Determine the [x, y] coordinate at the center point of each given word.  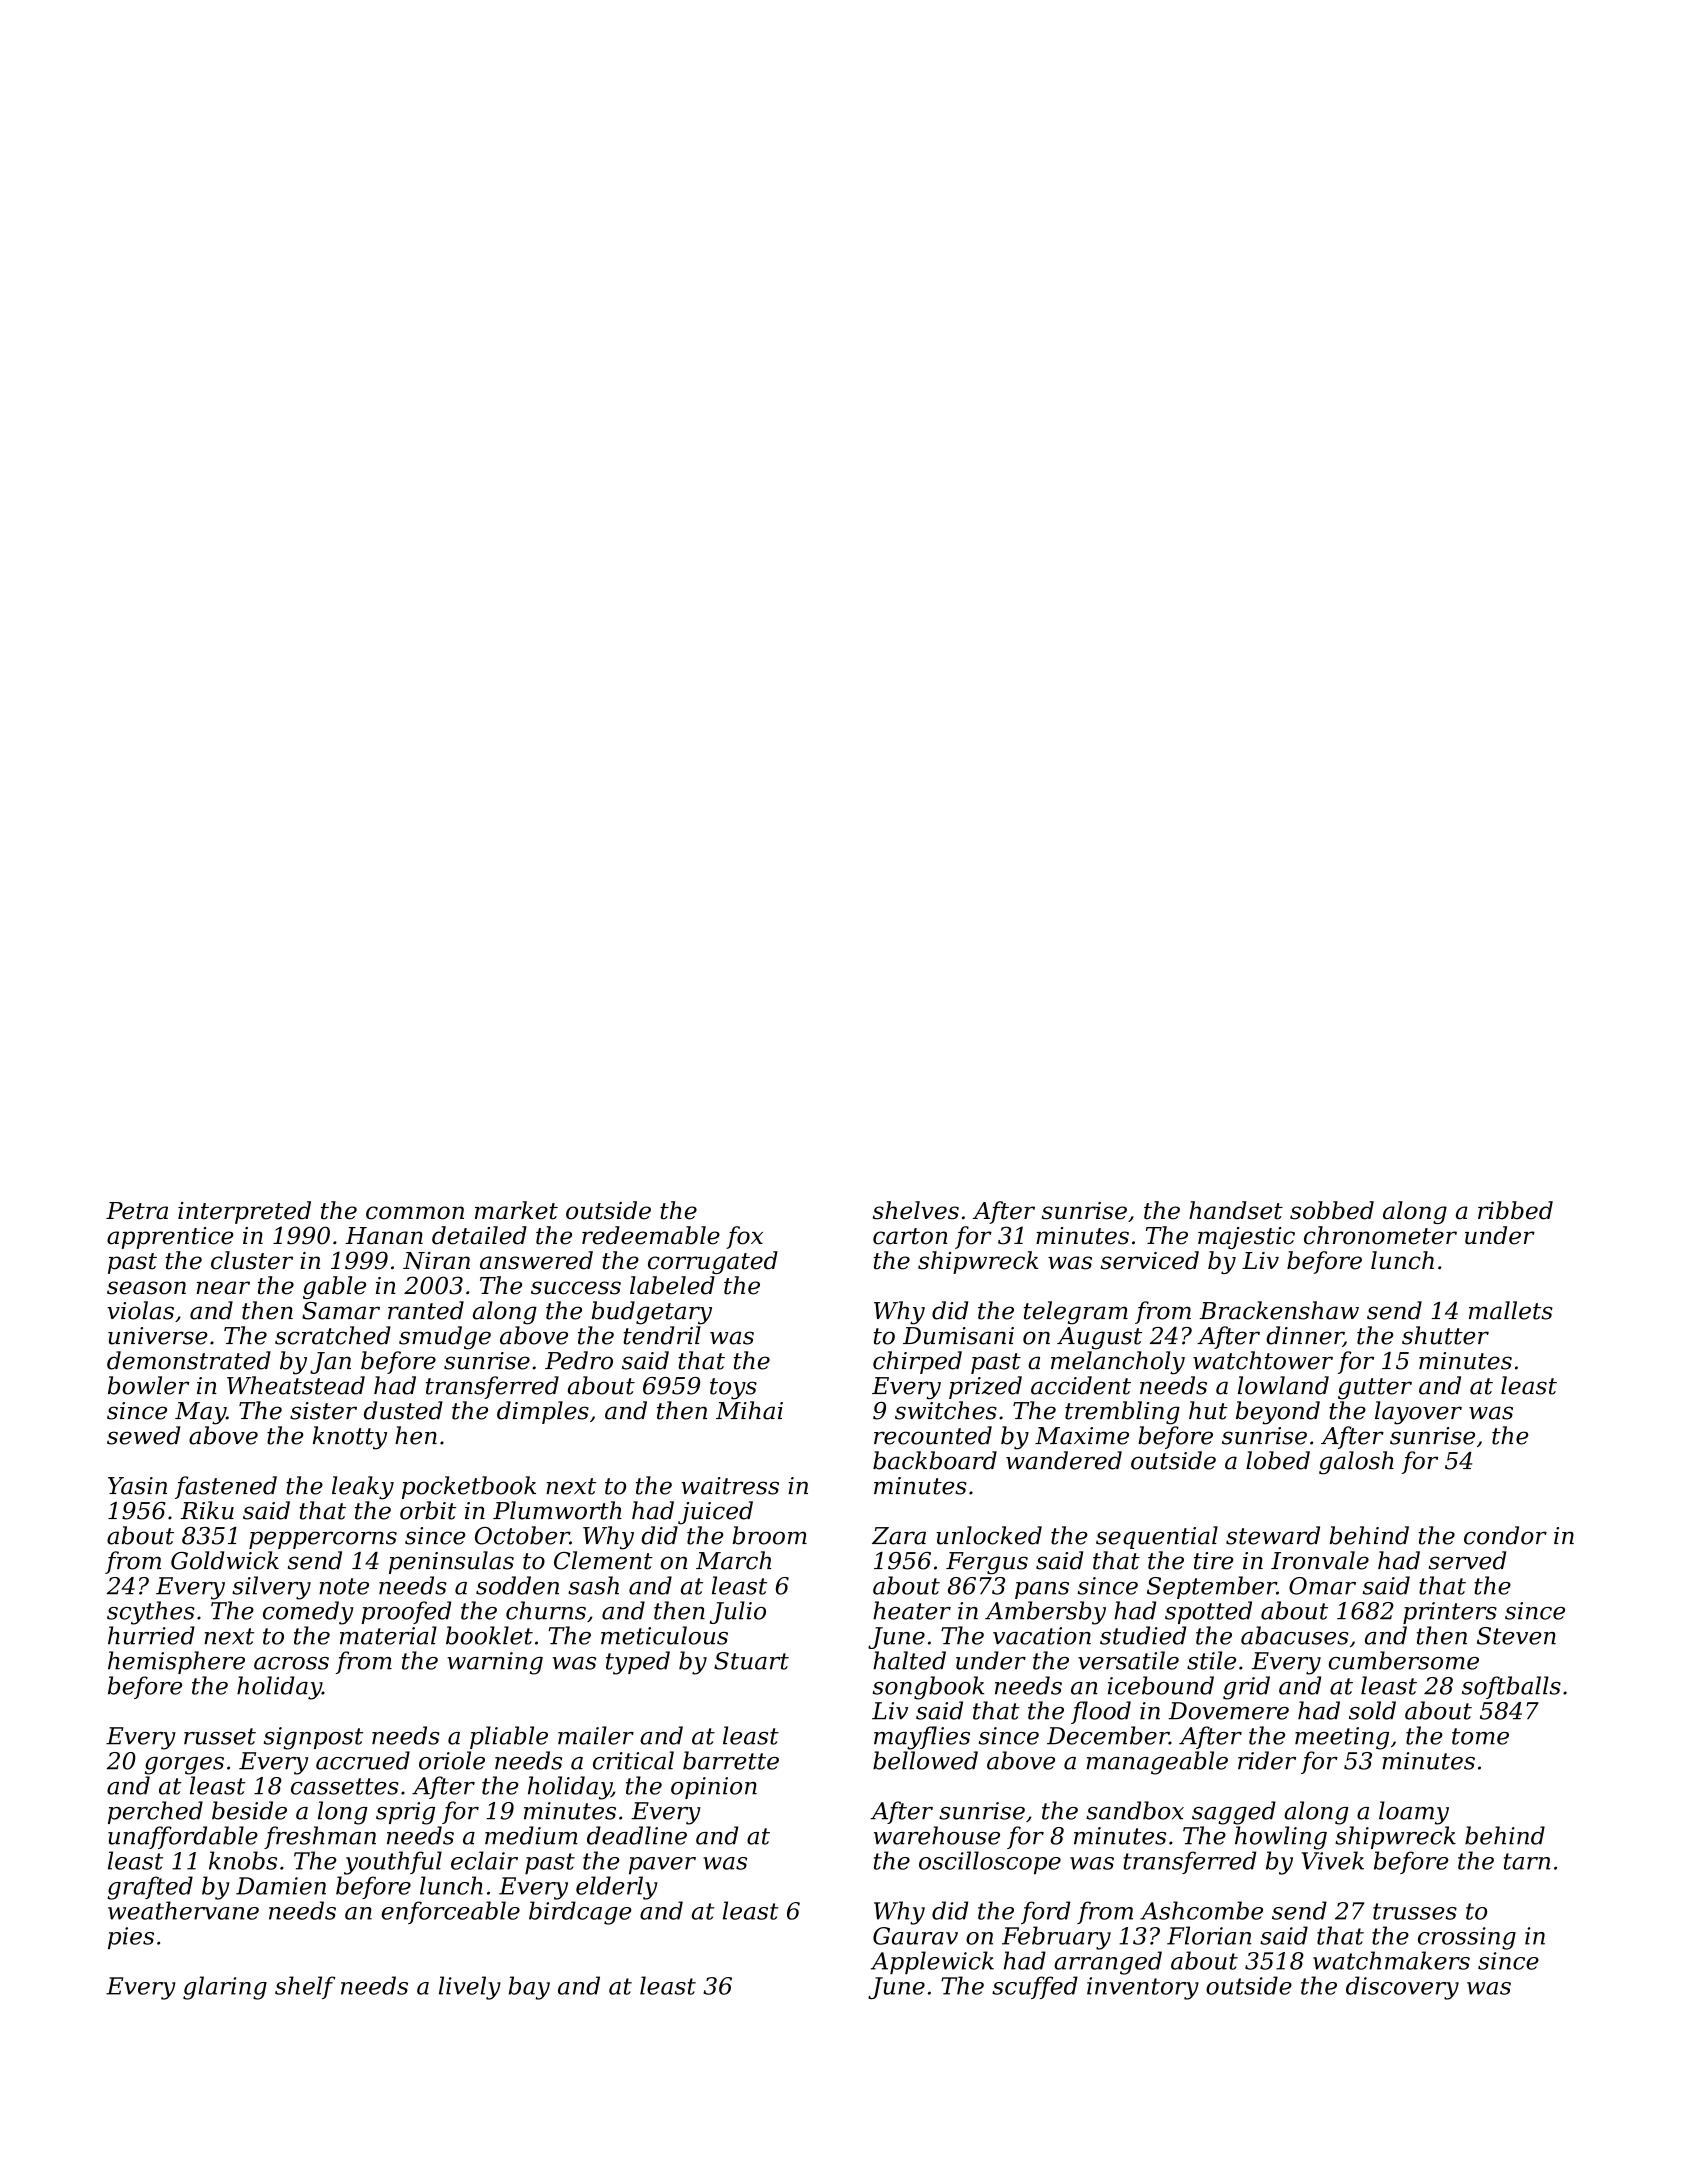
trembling [1122, 1413]
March [733, 1560]
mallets [1511, 1310]
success [576, 1288]
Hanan [384, 1236]
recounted [933, 1435]
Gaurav [915, 1936]
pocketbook [469, 1487]
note [344, 1586]
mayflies [922, 1738]
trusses [1415, 1911]
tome [1480, 1736]
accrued [363, 1760]
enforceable [451, 1912]
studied [1143, 1635]
